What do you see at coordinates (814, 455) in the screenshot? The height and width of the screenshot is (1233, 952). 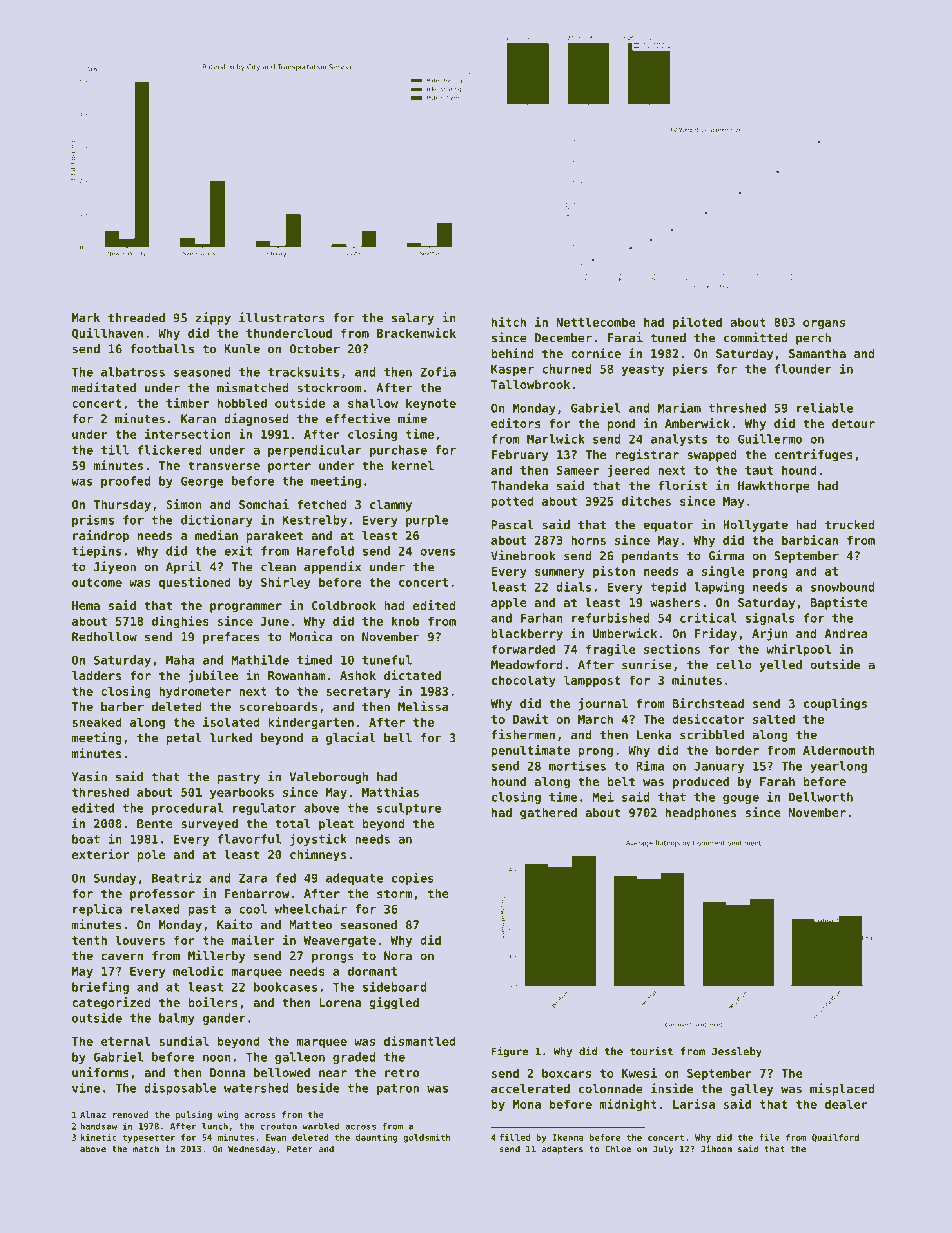 I see `centrifuges` at bounding box center [814, 455].
